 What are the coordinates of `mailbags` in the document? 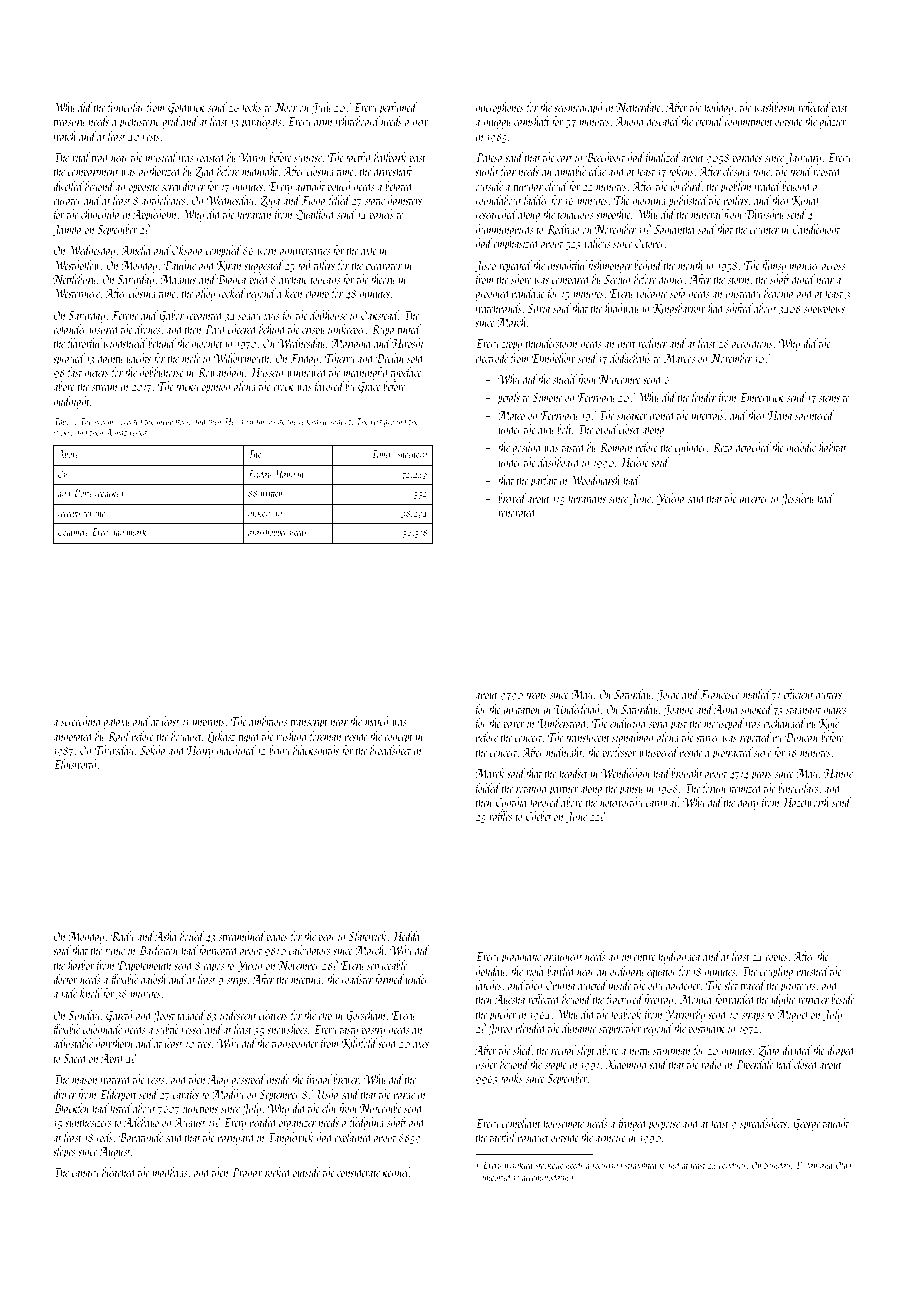 It's located at (169, 1173).
